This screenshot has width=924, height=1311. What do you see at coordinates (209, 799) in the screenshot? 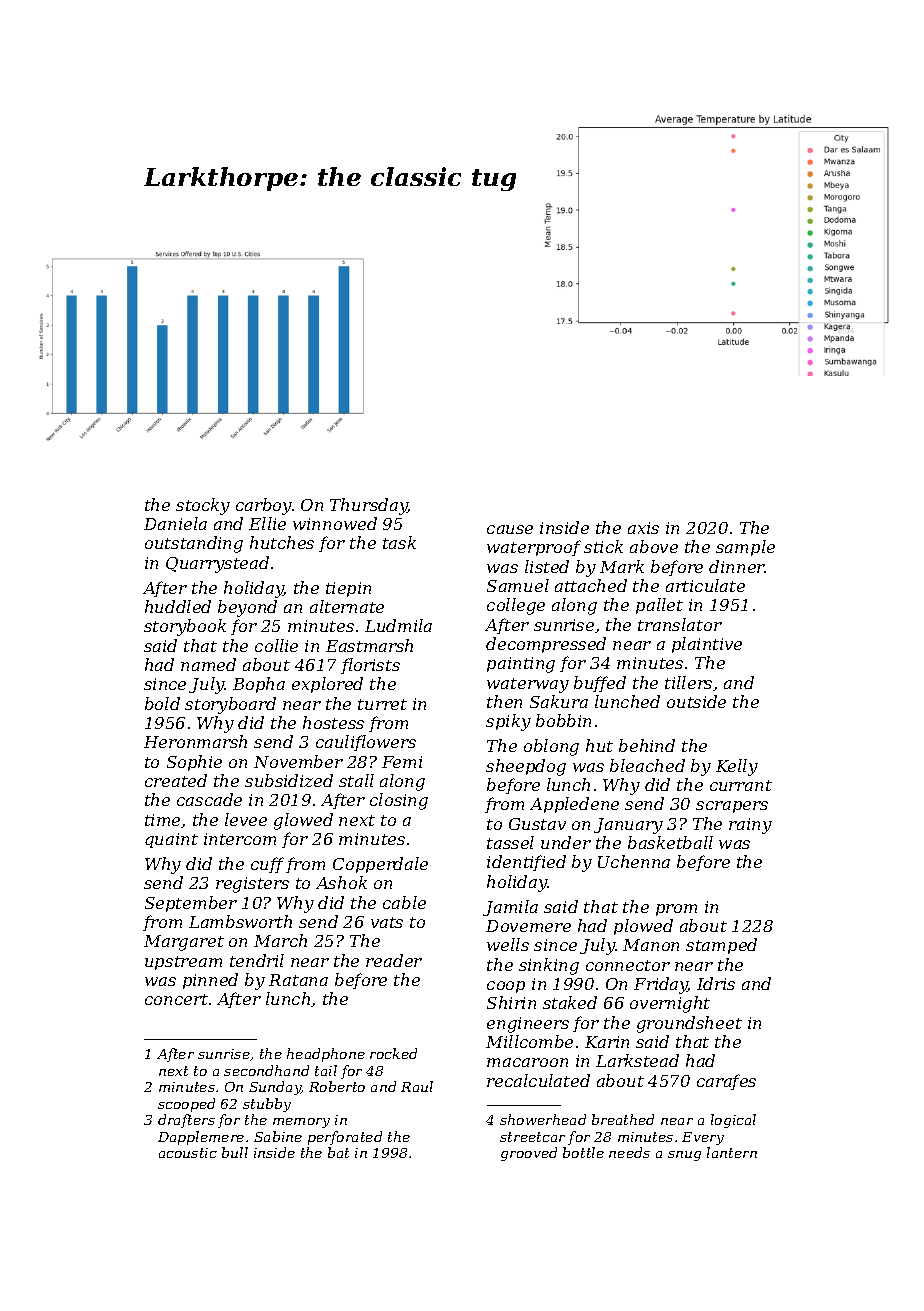
I see `cascade` at bounding box center [209, 799].
